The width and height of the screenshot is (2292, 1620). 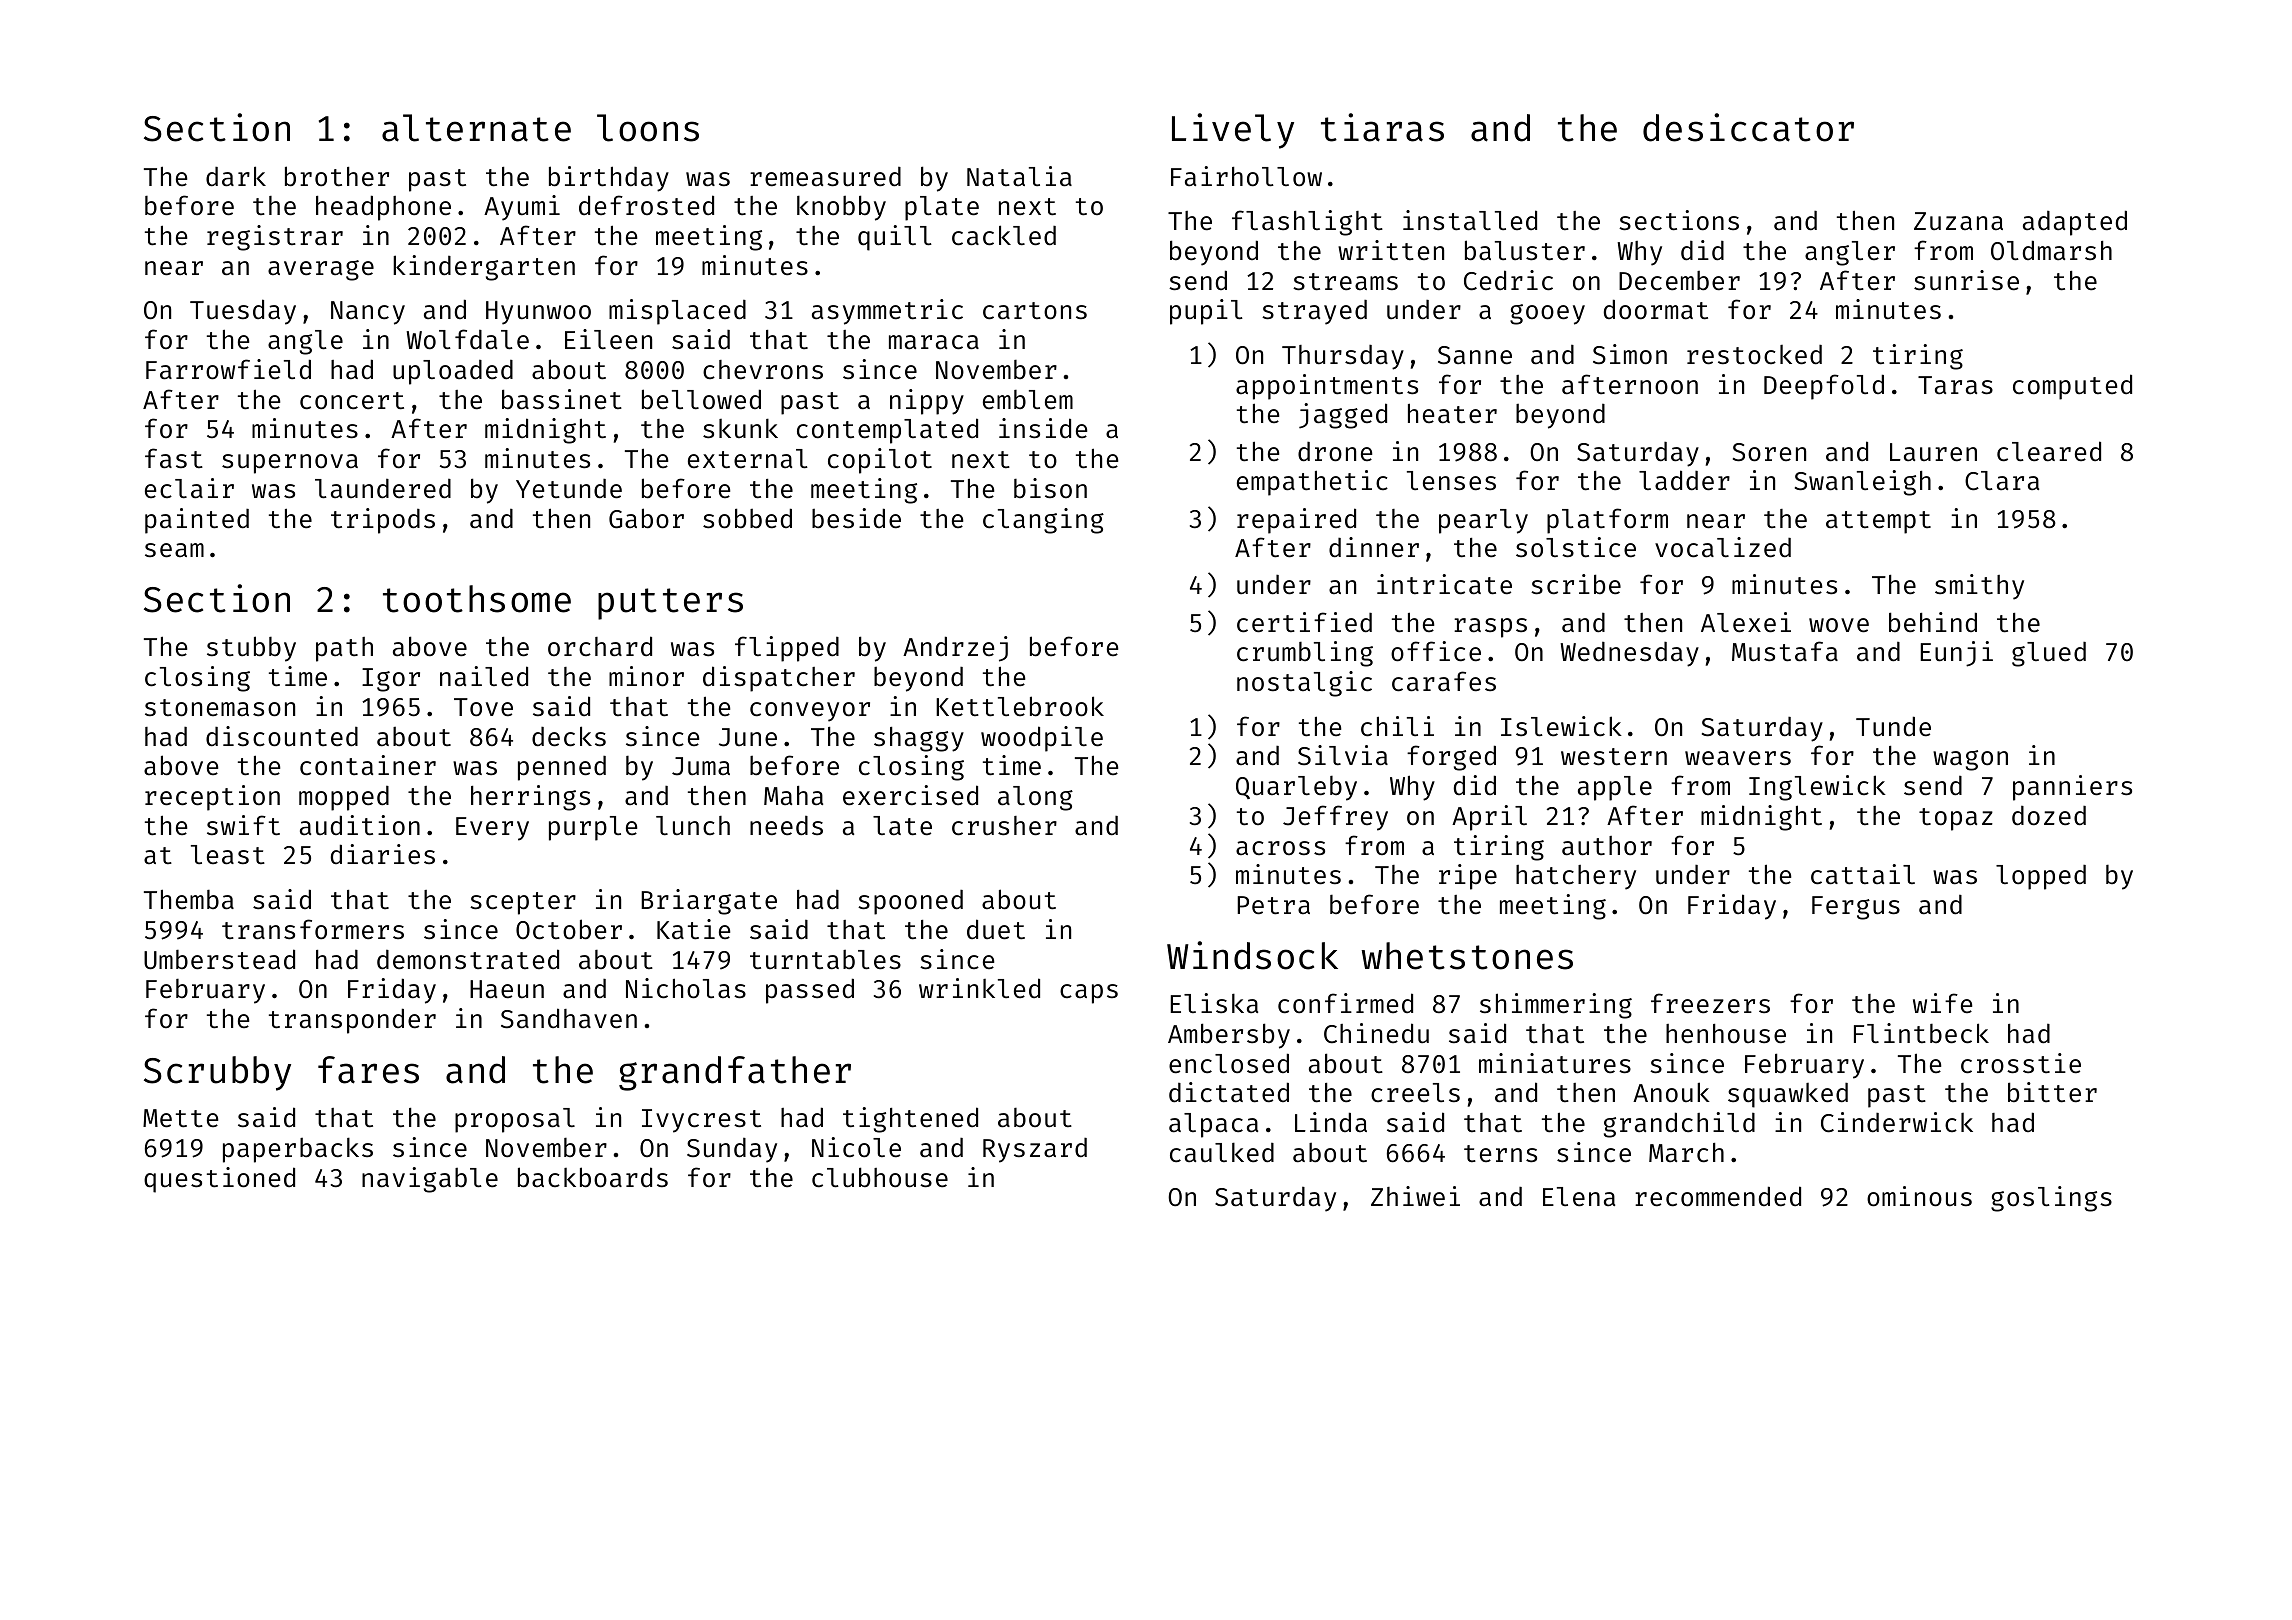 I want to click on glued, so click(x=2049, y=654).
